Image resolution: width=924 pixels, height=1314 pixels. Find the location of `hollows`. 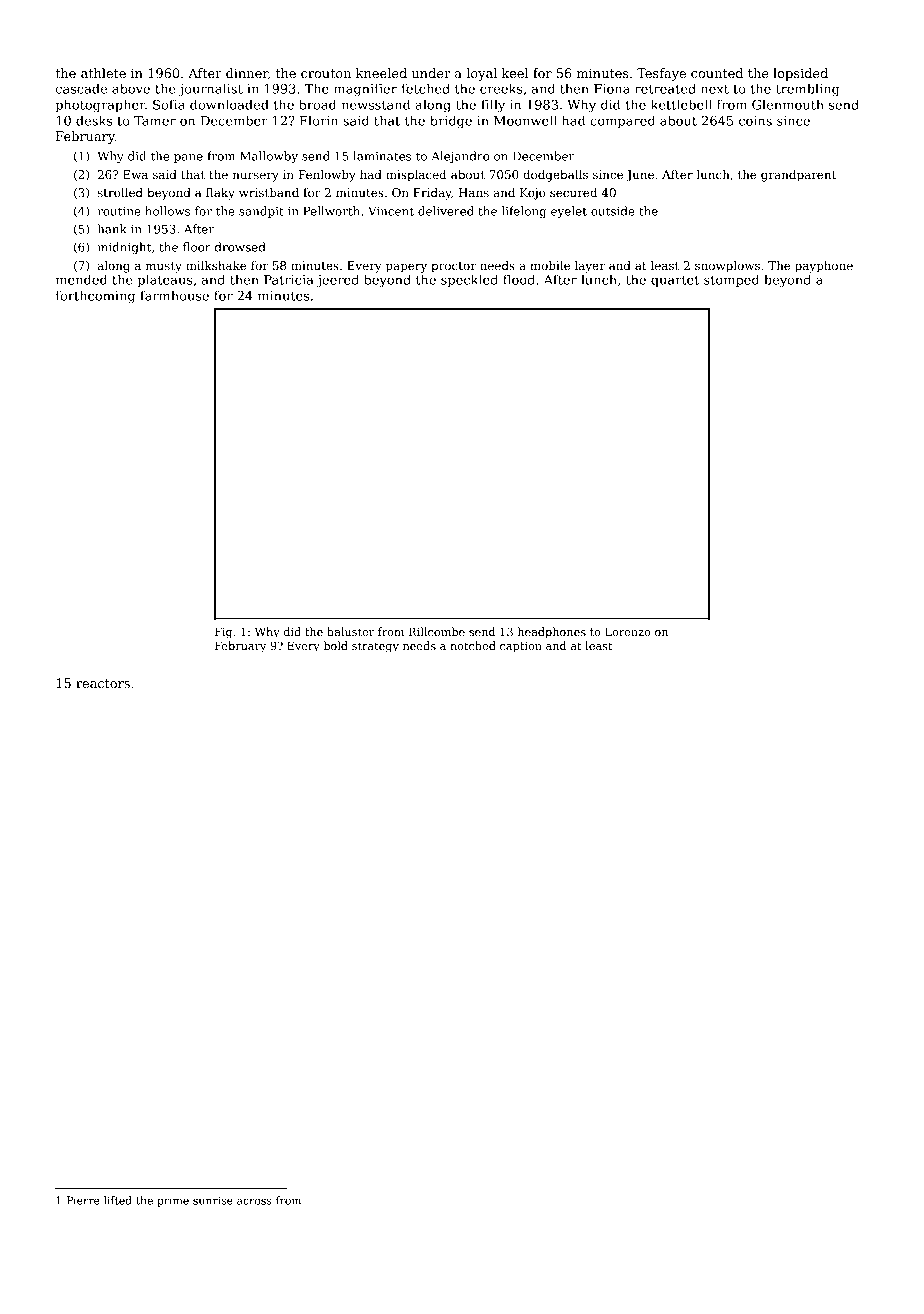

hollows is located at coordinates (167, 211).
